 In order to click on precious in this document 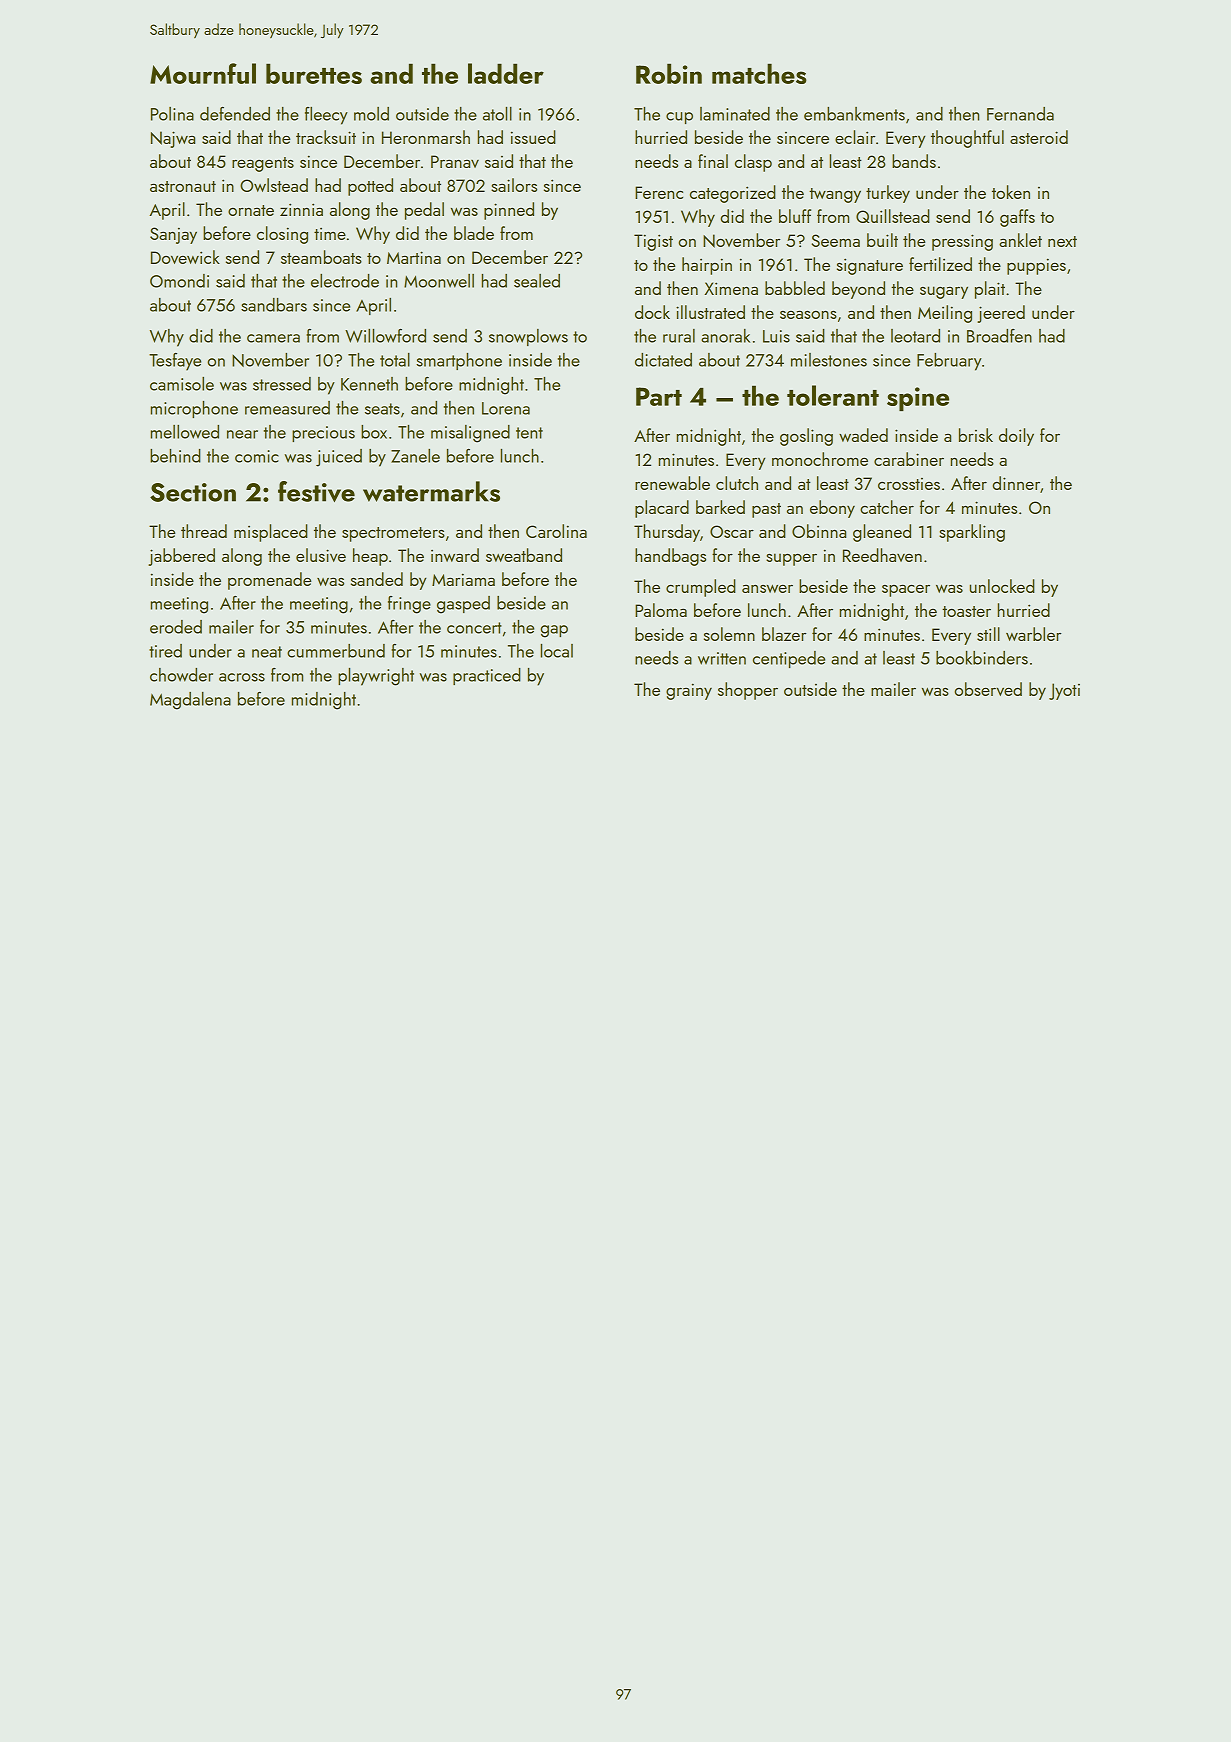, I will do `click(323, 434)`.
